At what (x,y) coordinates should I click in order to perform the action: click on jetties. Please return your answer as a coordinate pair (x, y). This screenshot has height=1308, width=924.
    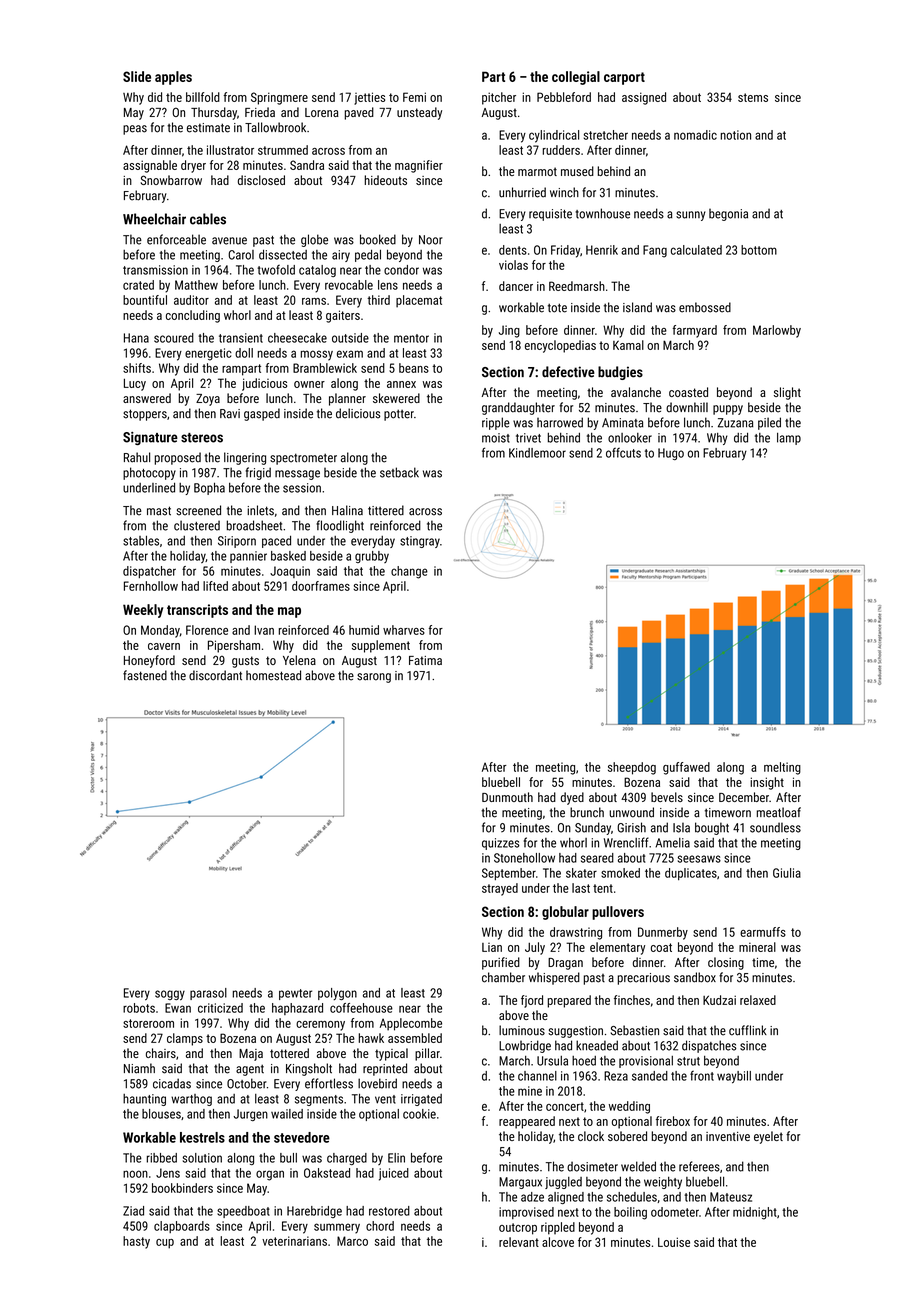
    Looking at the image, I should click on (369, 98).
